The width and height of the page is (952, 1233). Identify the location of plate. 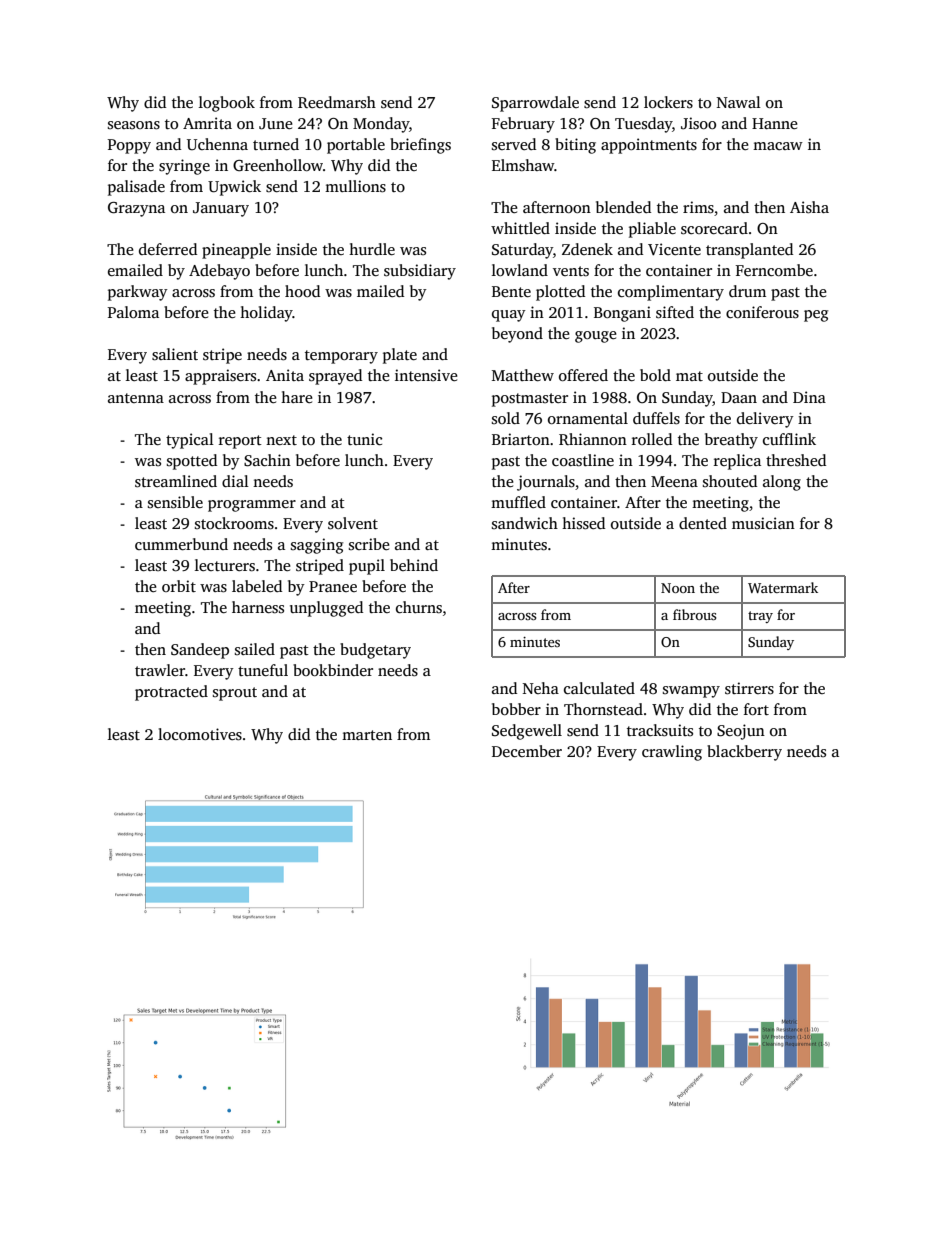
(400, 356).
